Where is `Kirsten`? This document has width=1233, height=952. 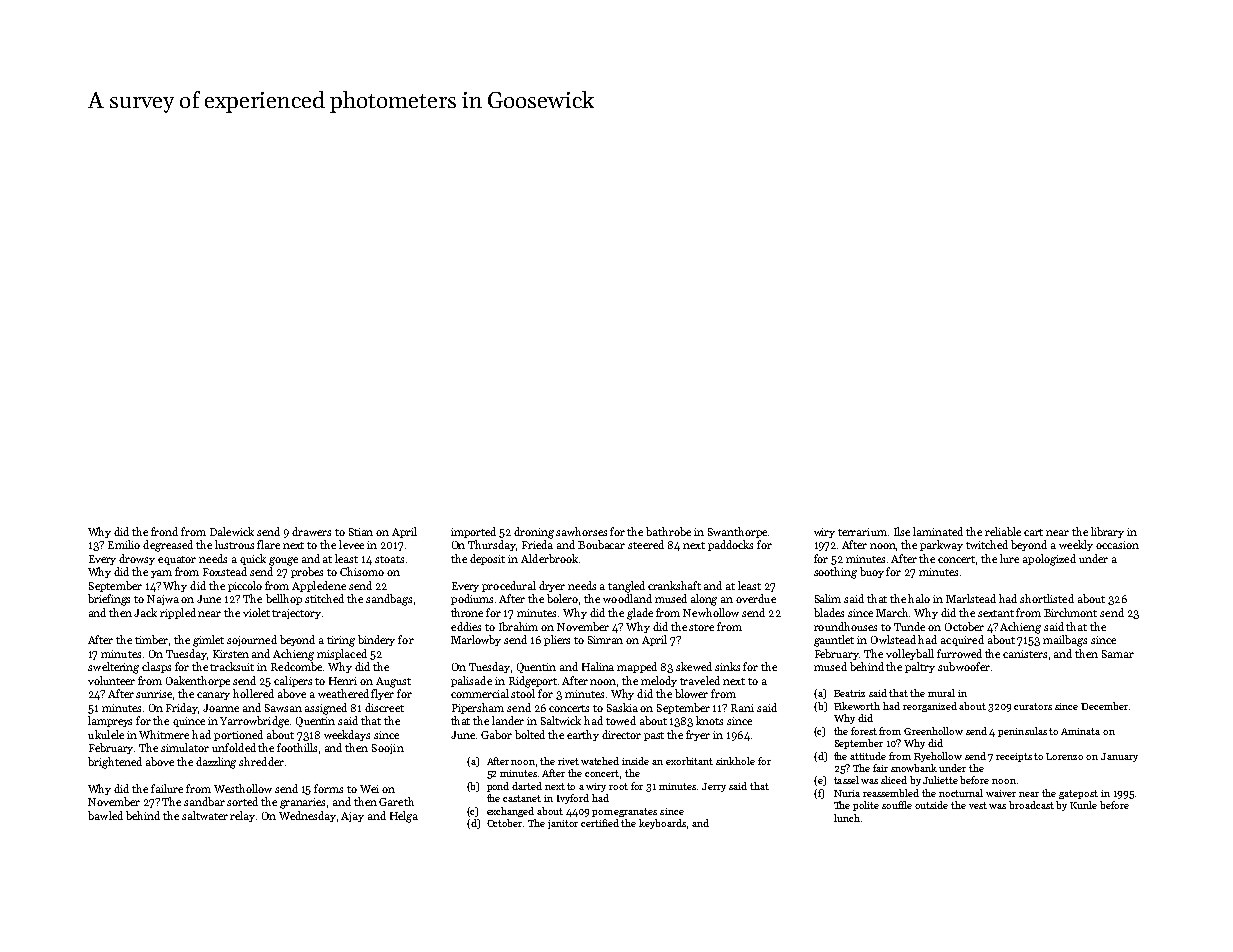
Kirsten is located at coordinates (231, 654).
